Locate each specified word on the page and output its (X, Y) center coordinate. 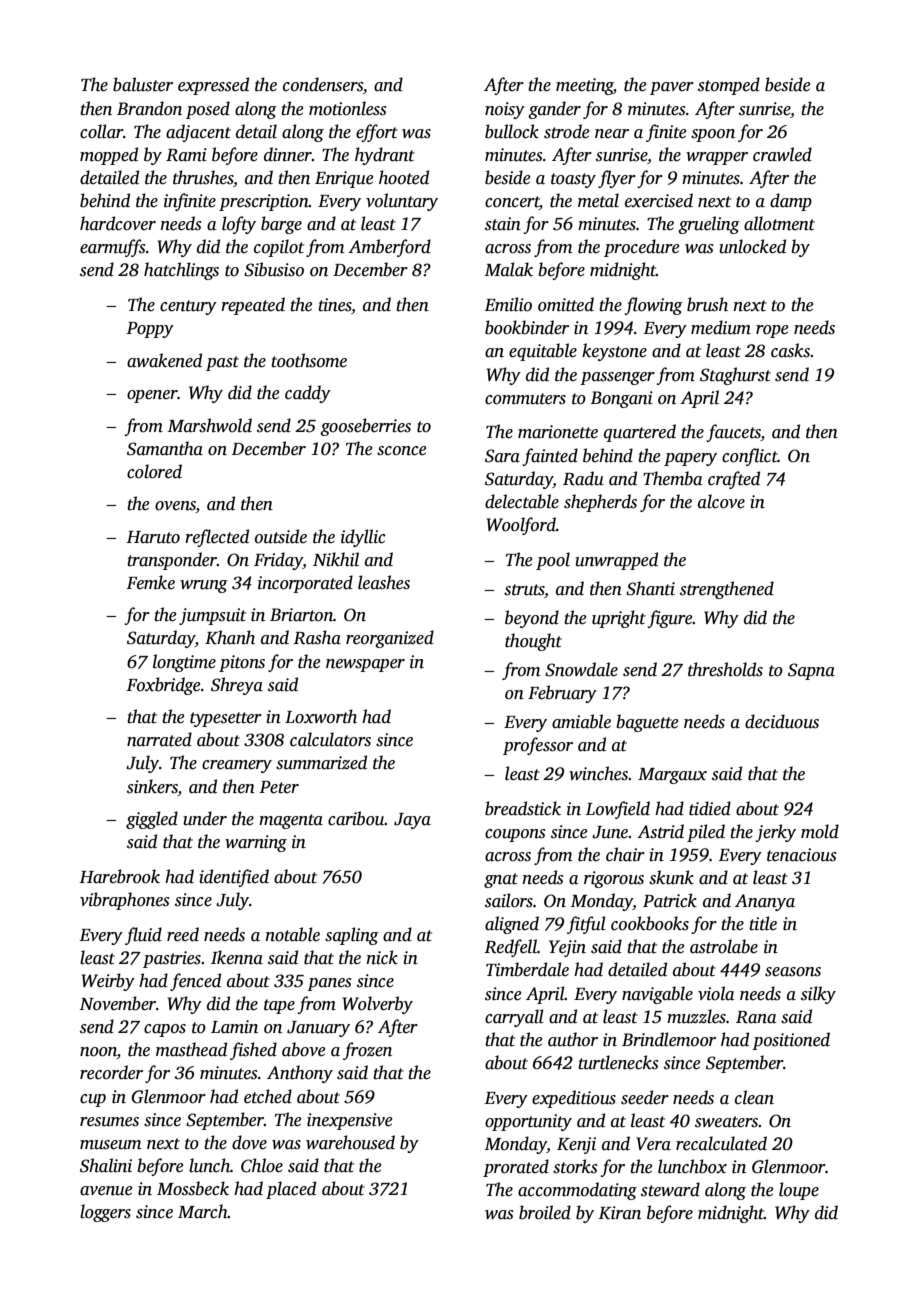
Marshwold (210, 425)
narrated (159, 739)
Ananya (765, 902)
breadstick (523, 808)
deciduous (782, 721)
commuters (525, 399)
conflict (750, 457)
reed (183, 934)
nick (382, 957)
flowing (653, 306)
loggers (105, 1213)
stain (503, 224)
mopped (109, 156)
